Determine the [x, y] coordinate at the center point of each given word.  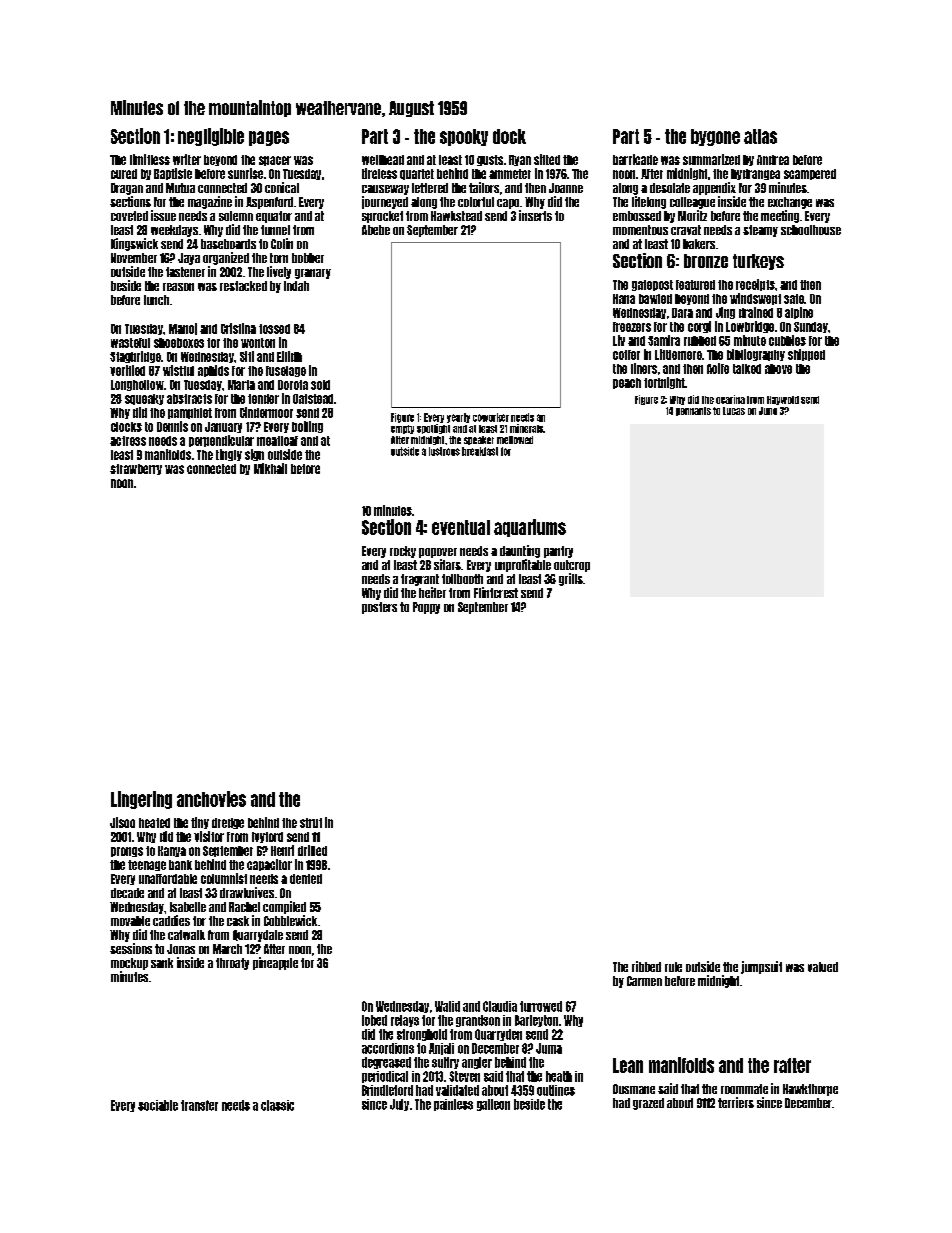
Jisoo [122, 822]
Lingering [141, 800]
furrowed [541, 1006]
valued [823, 967]
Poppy [426, 608]
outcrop [572, 566]
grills [571, 579]
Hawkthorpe [810, 1090]
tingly [229, 455]
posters [379, 608]
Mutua [180, 188]
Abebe [376, 230]
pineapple [275, 963]
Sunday [811, 327]
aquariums [530, 528]
